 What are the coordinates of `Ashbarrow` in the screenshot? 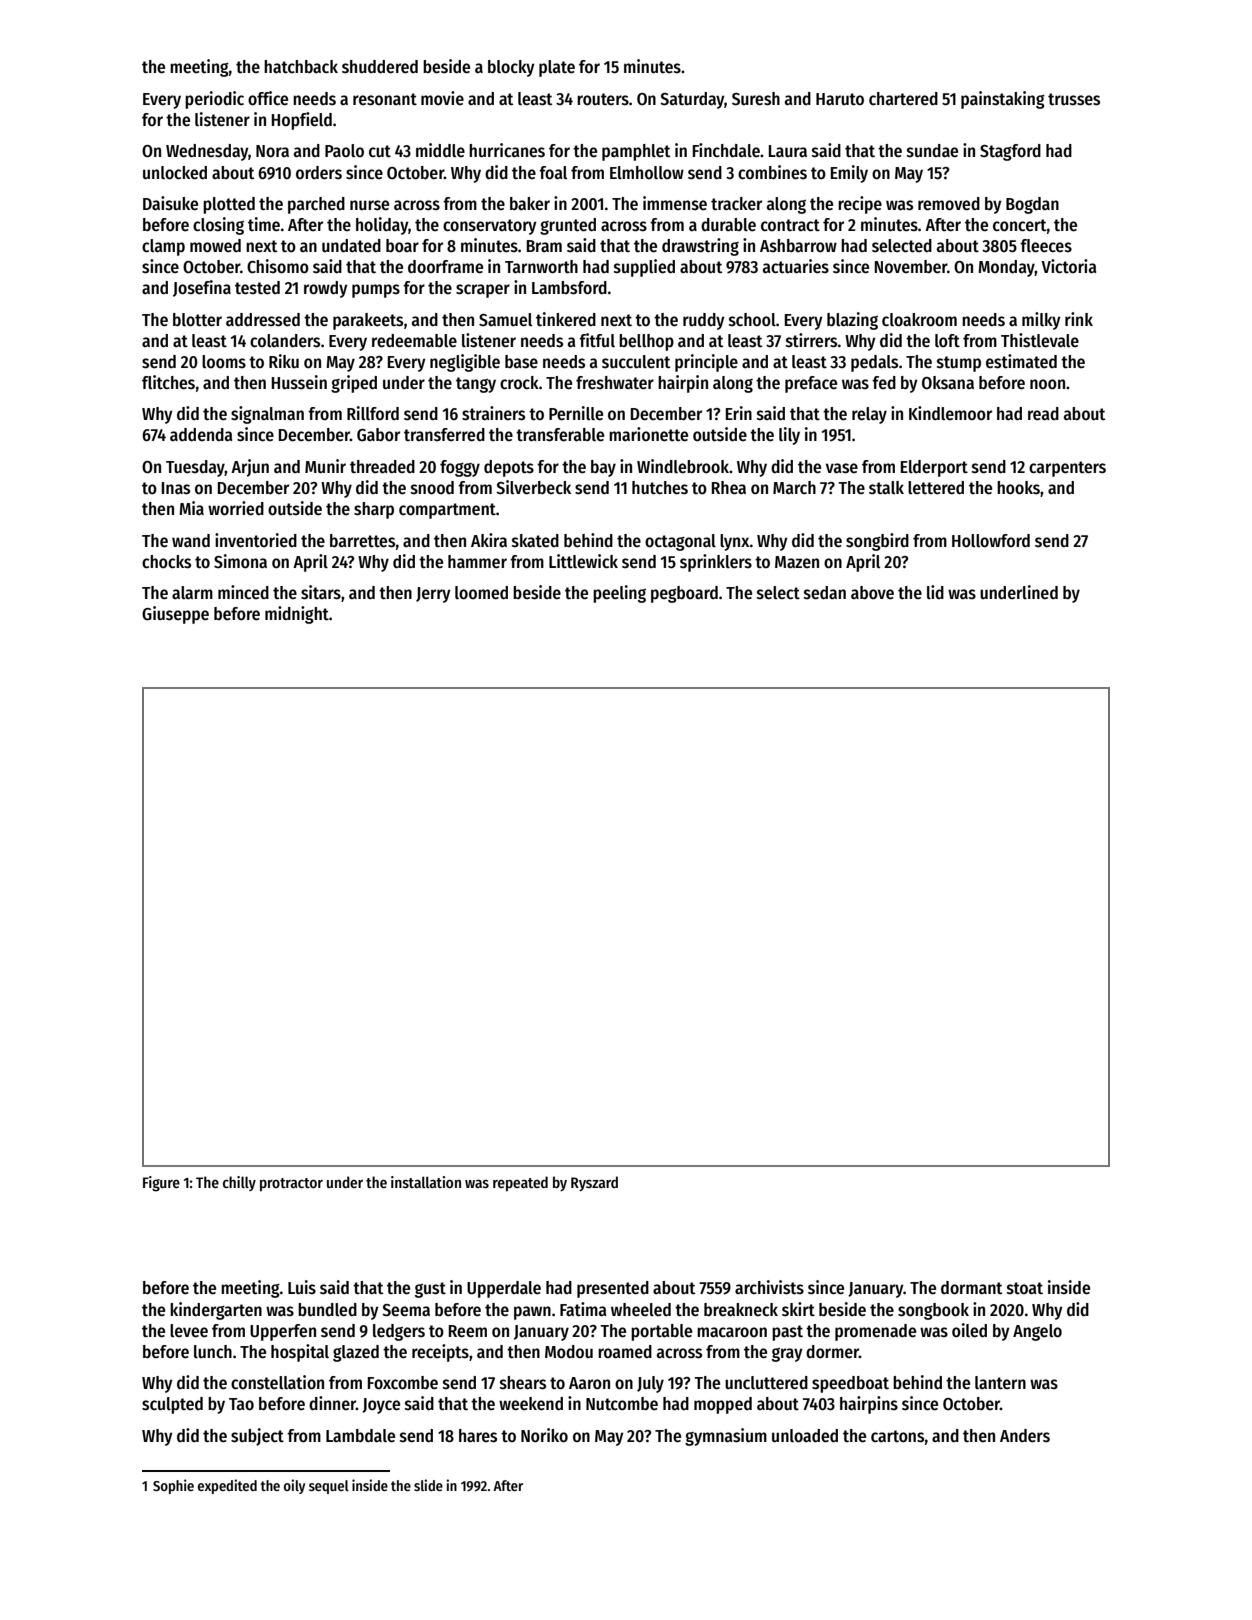 It's located at (798, 246).
